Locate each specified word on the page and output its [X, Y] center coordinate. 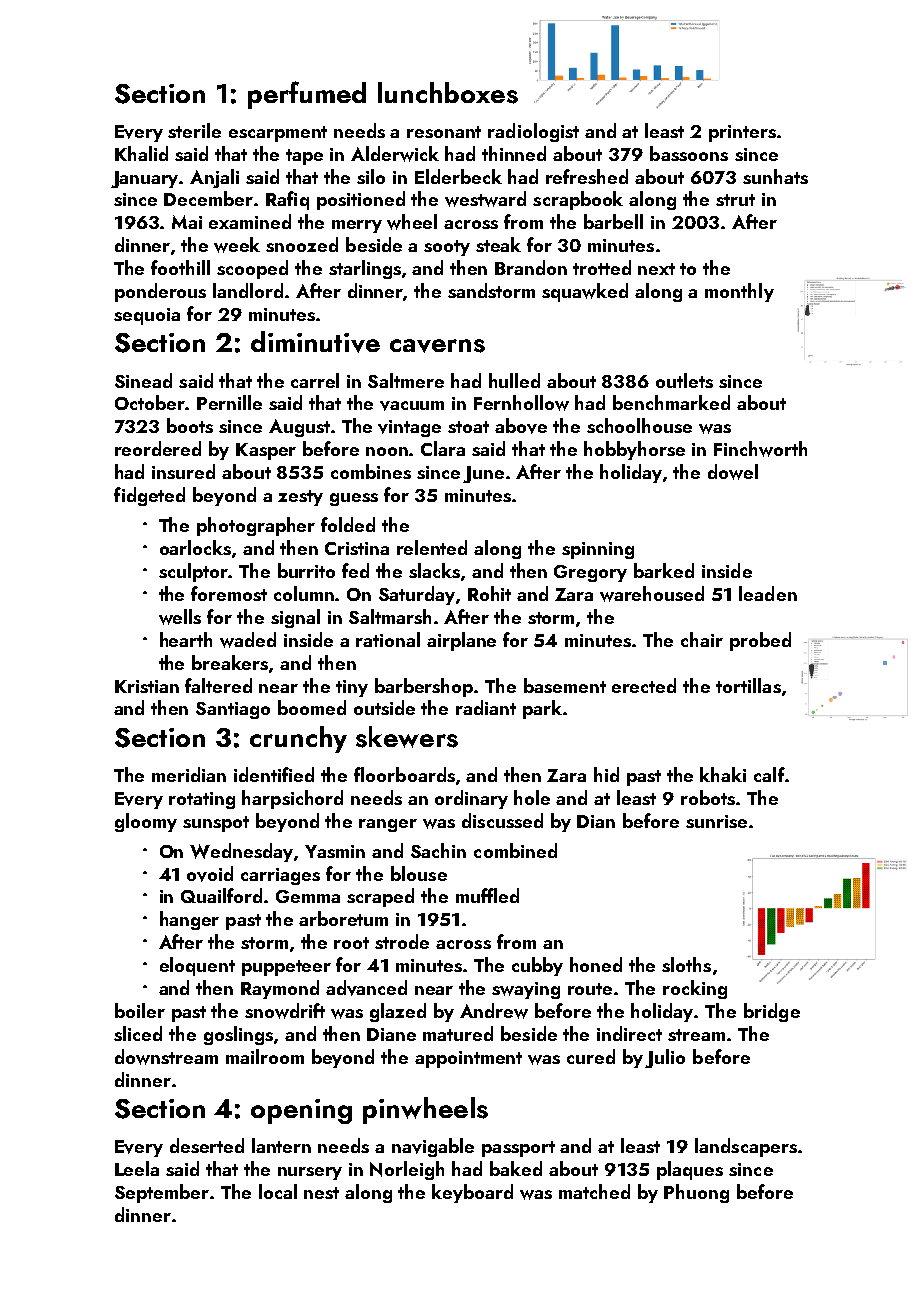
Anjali [214, 178]
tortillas [748, 685]
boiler [140, 1010]
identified [274, 774]
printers [742, 133]
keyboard [472, 1193]
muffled [487, 895]
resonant [444, 132]
